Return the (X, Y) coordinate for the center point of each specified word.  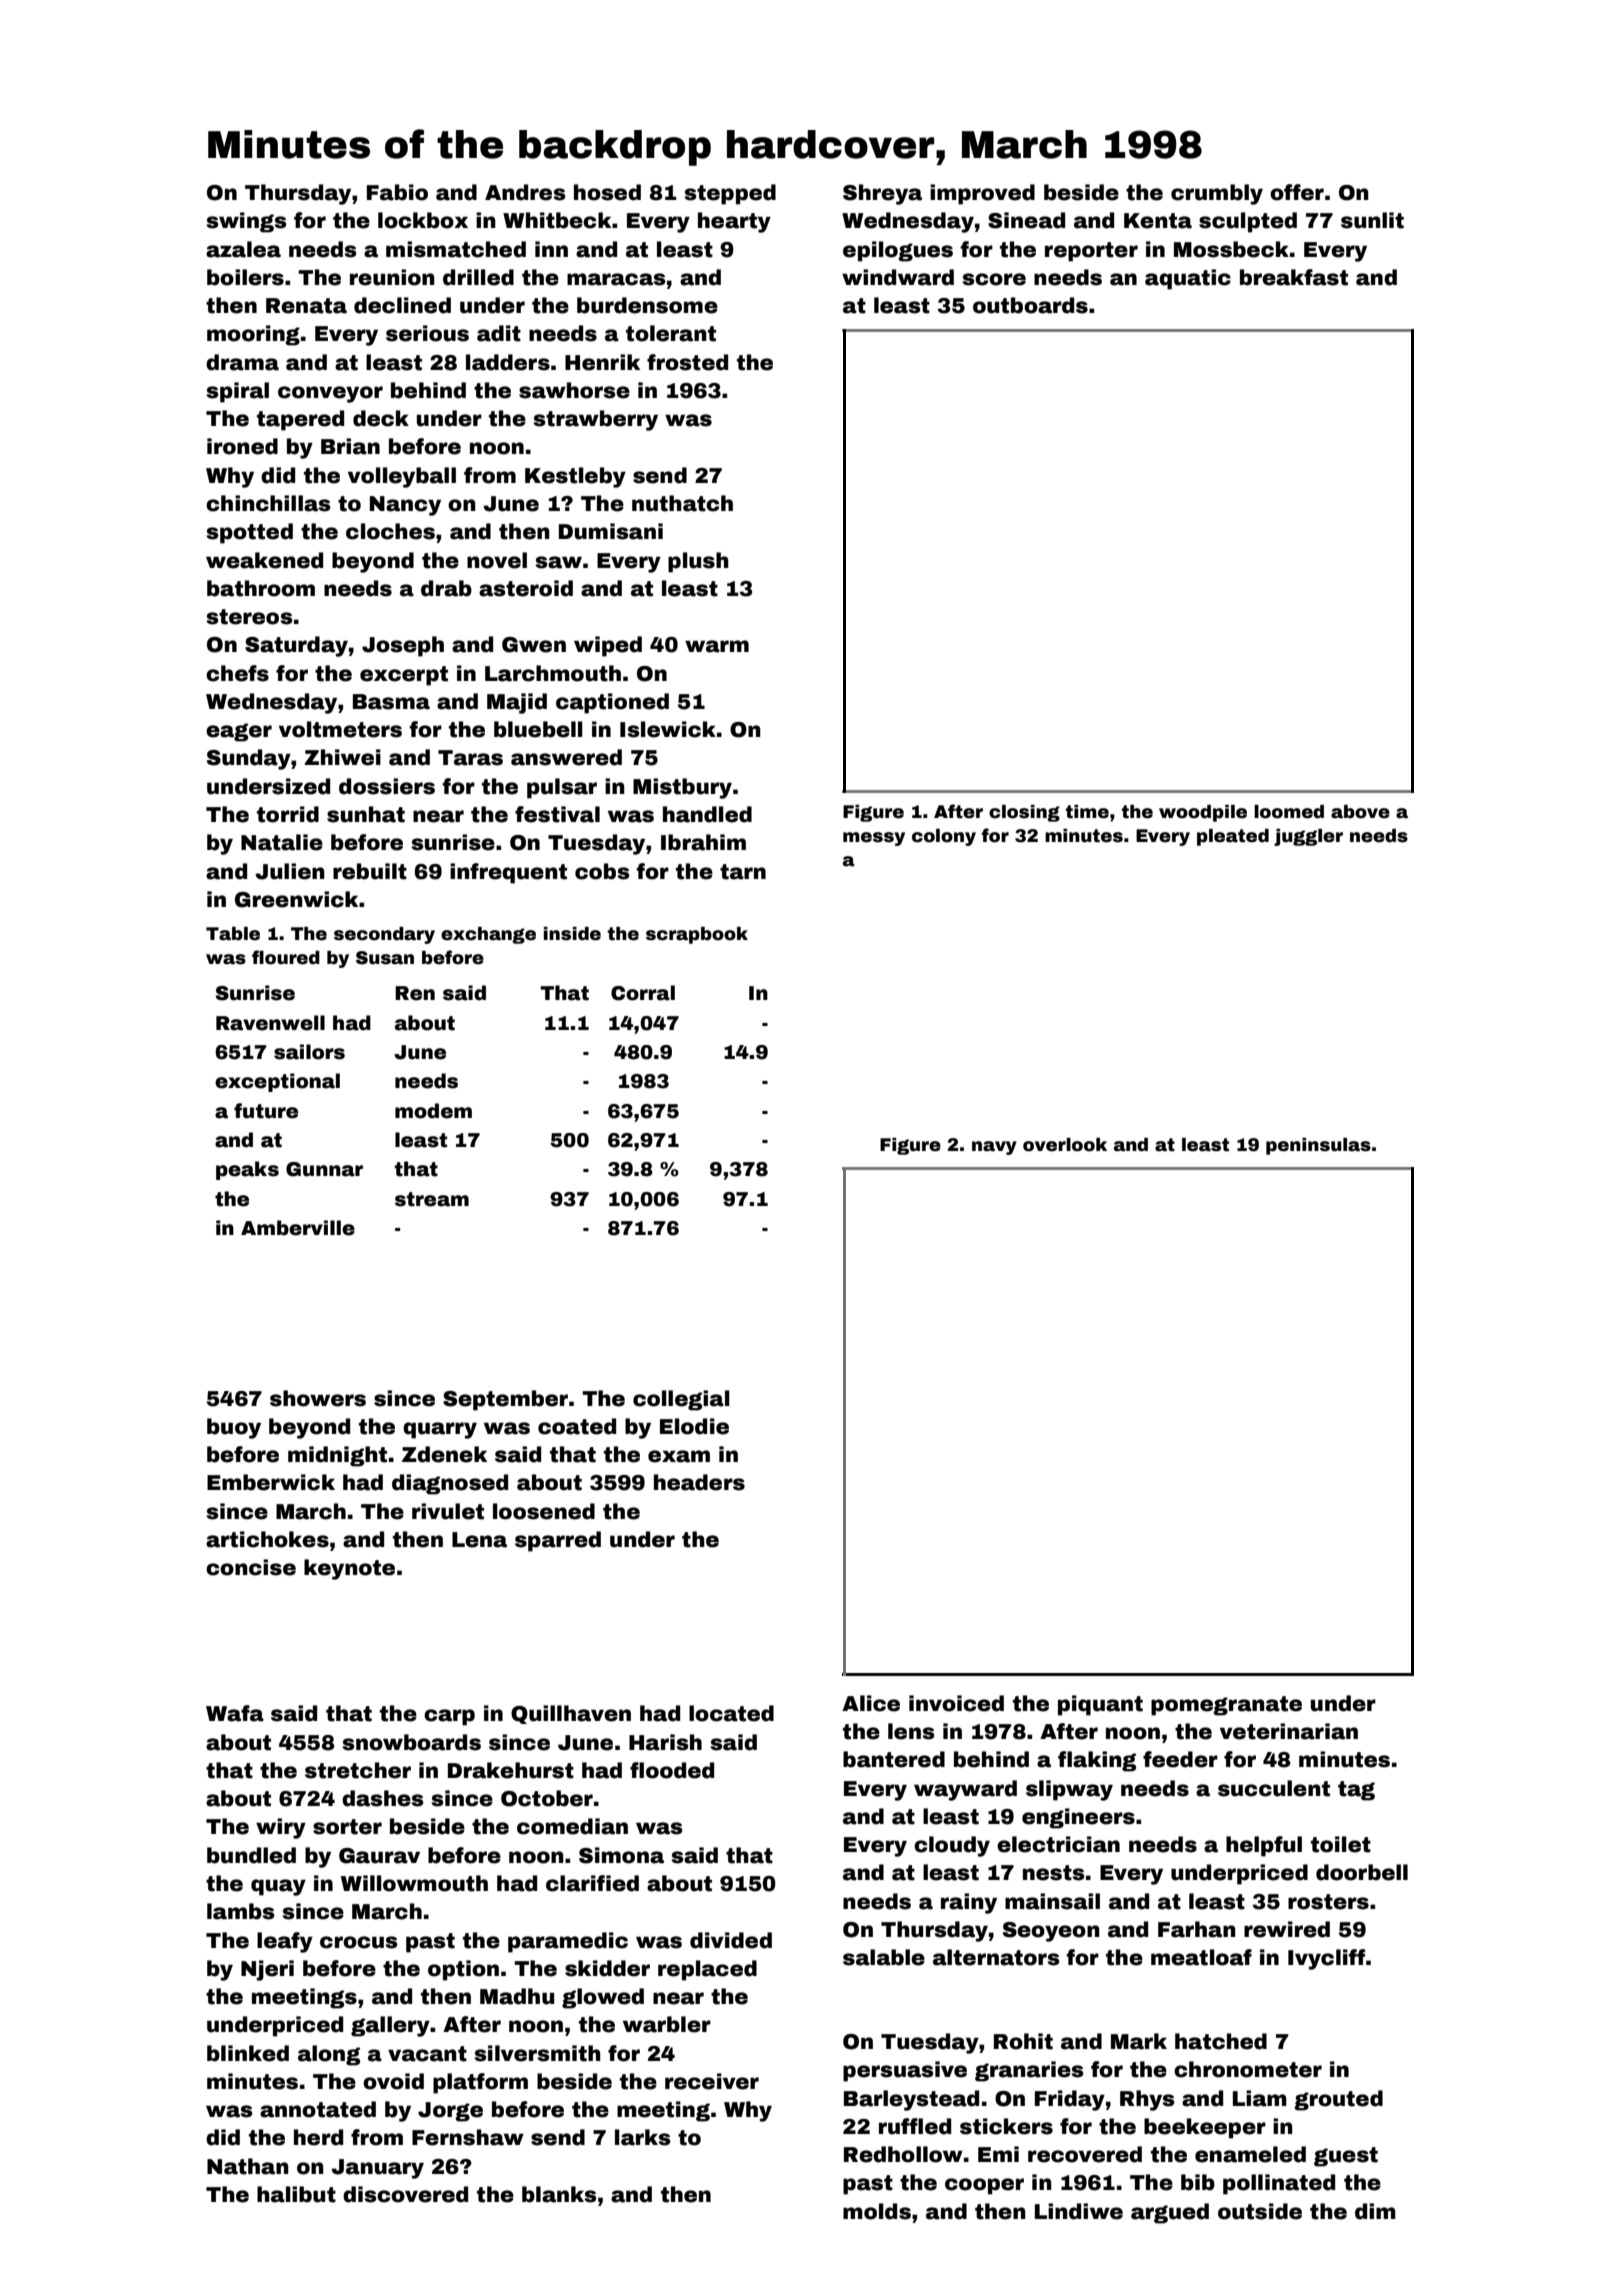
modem (433, 1111)
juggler (1308, 837)
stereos (250, 617)
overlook (1065, 1145)
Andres (525, 192)
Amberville (298, 1228)
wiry (281, 1828)
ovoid (393, 2081)
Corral (643, 993)
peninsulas (1318, 1146)
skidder (607, 1968)
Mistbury (682, 788)
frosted (687, 362)
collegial (681, 1400)
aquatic (1188, 279)
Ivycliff (1326, 1959)
